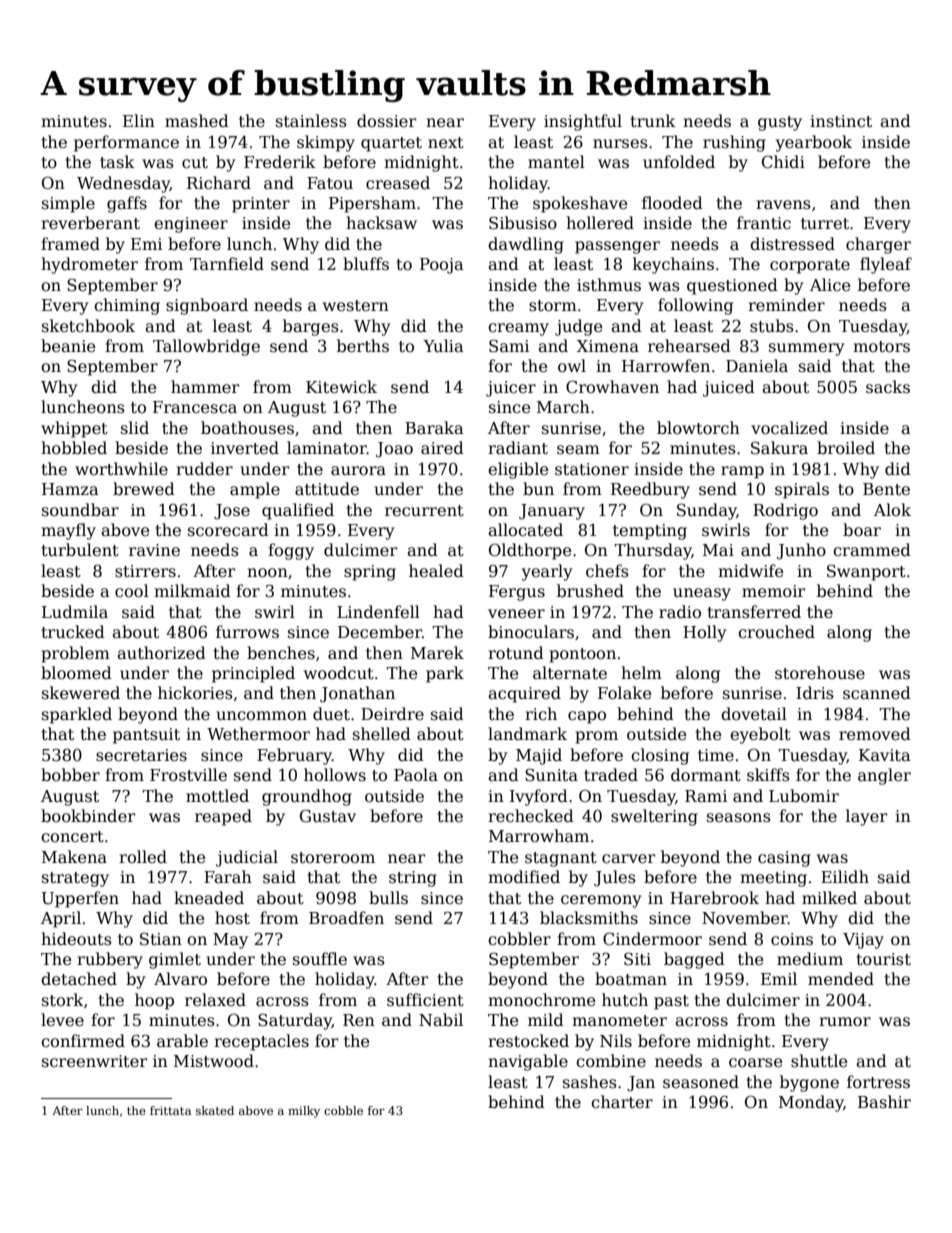  I want to click on corporate, so click(810, 266).
